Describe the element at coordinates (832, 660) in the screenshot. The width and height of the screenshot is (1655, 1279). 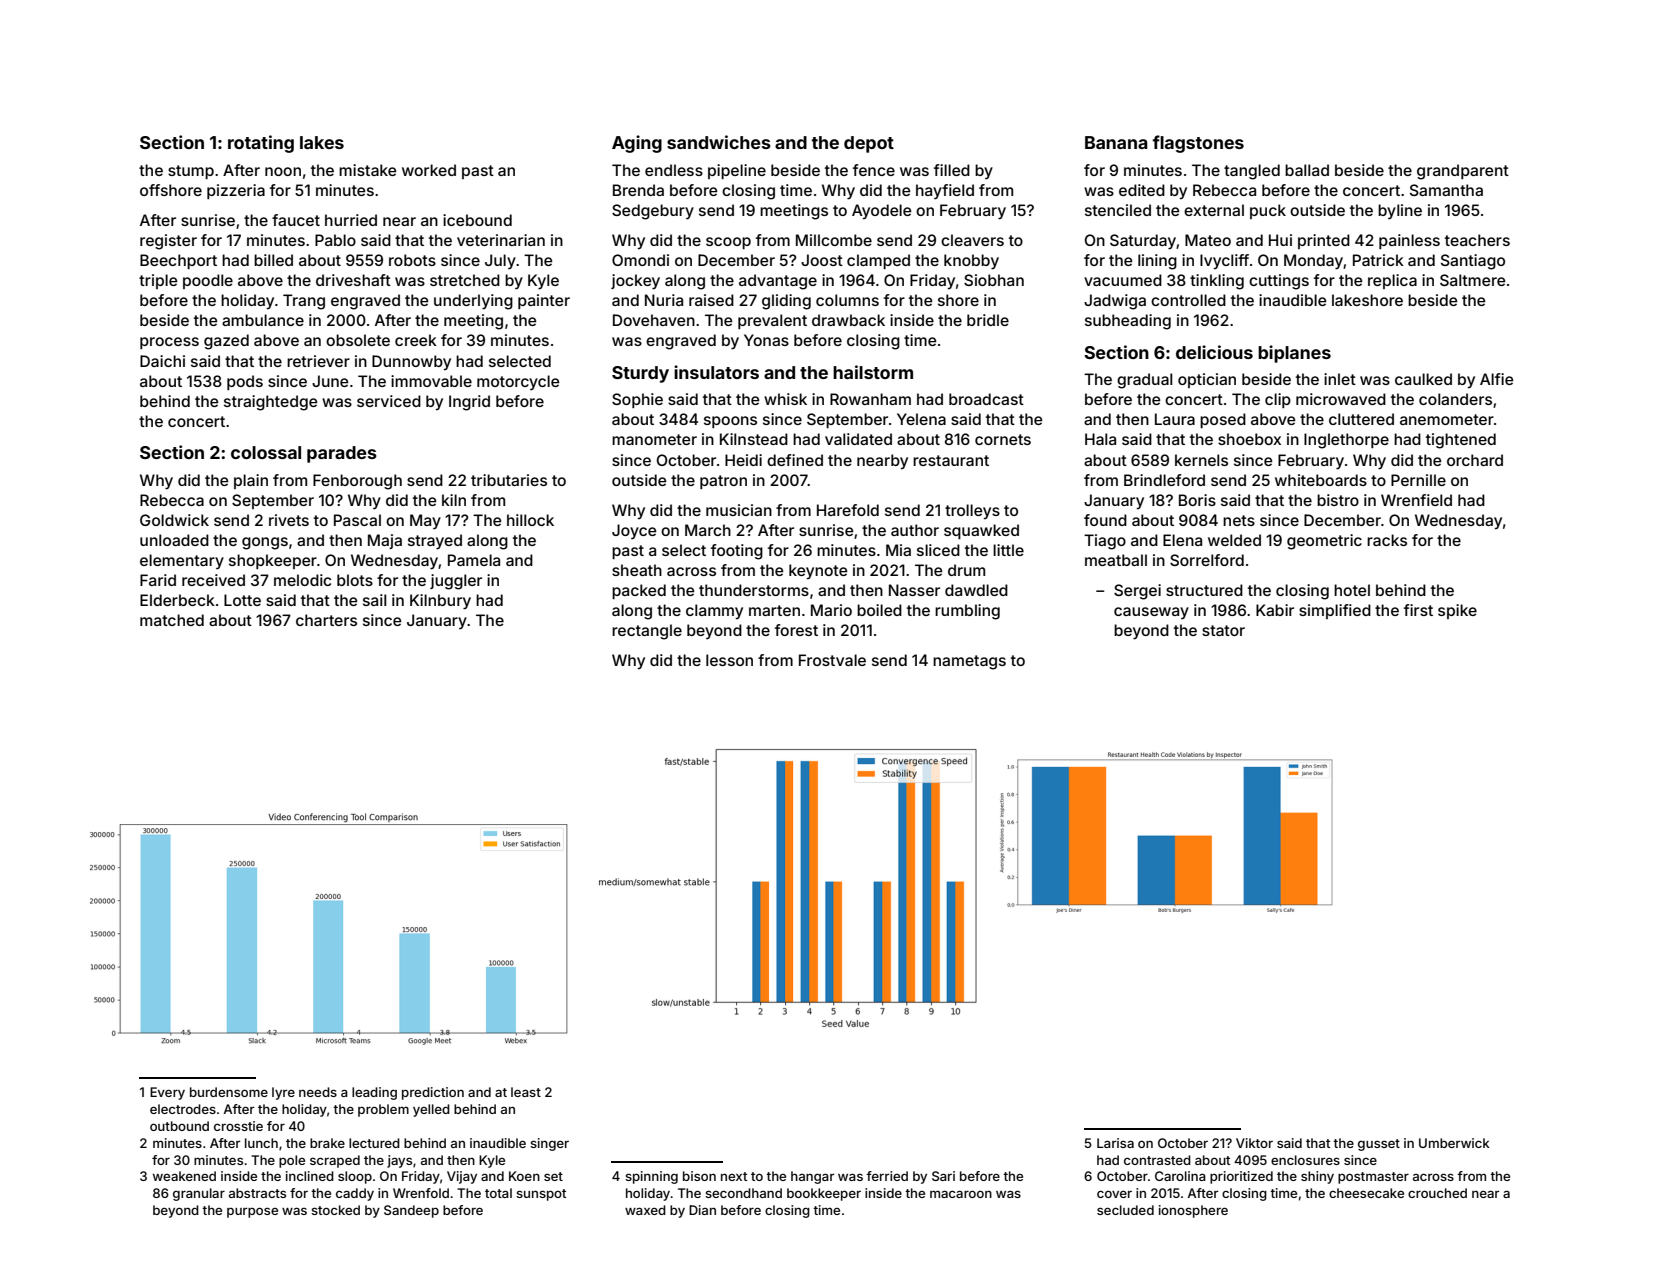
I see `Frostvale` at that location.
